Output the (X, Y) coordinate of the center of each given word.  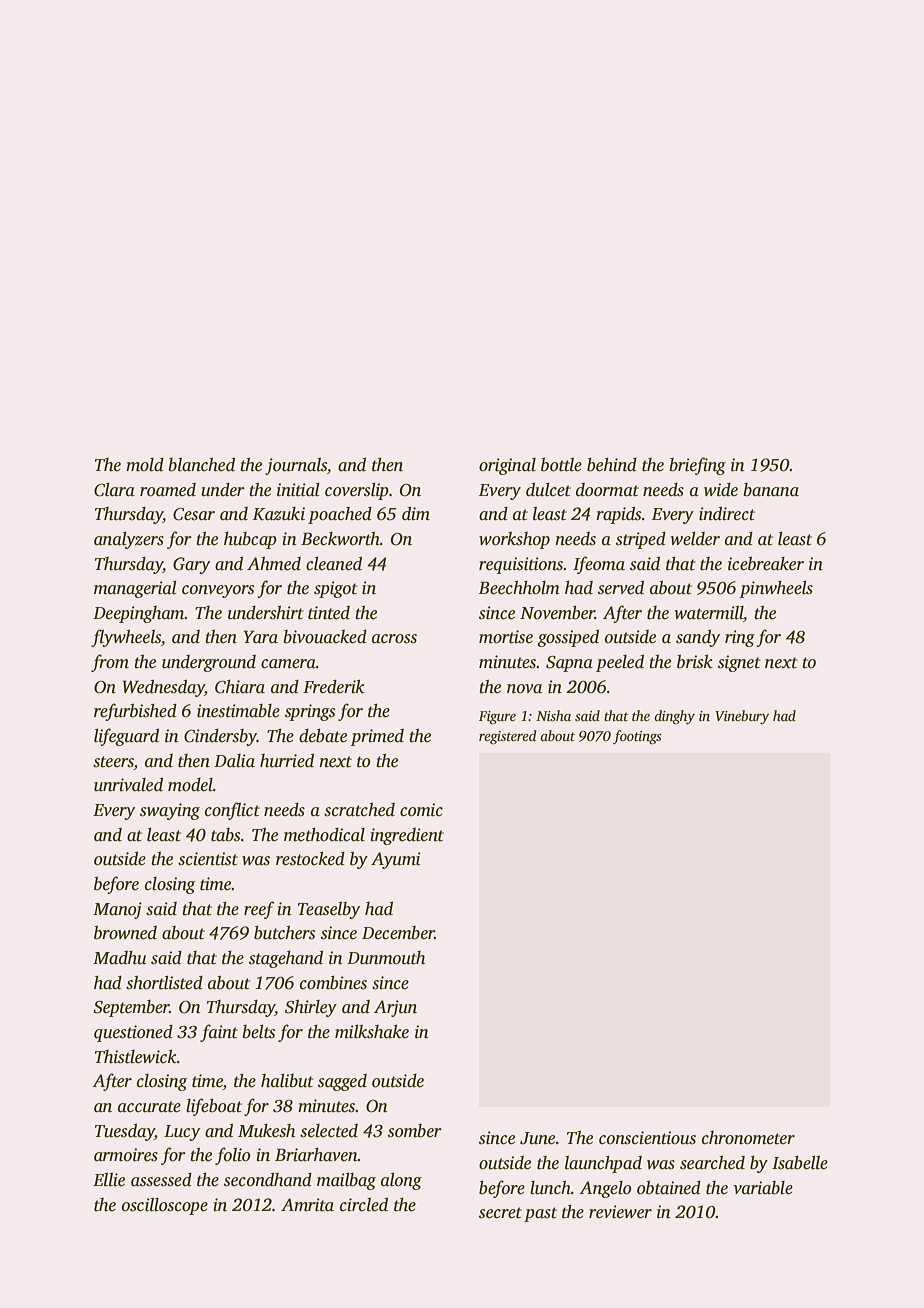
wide (721, 490)
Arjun (395, 1008)
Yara (260, 637)
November (557, 613)
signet (739, 663)
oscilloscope (165, 1206)
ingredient (407, 836)
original (507, 466)
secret (500, 1213)
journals (296, 466)
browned (125, 933)
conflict (232, 811)
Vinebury (742, 717)
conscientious (647, 1138)
